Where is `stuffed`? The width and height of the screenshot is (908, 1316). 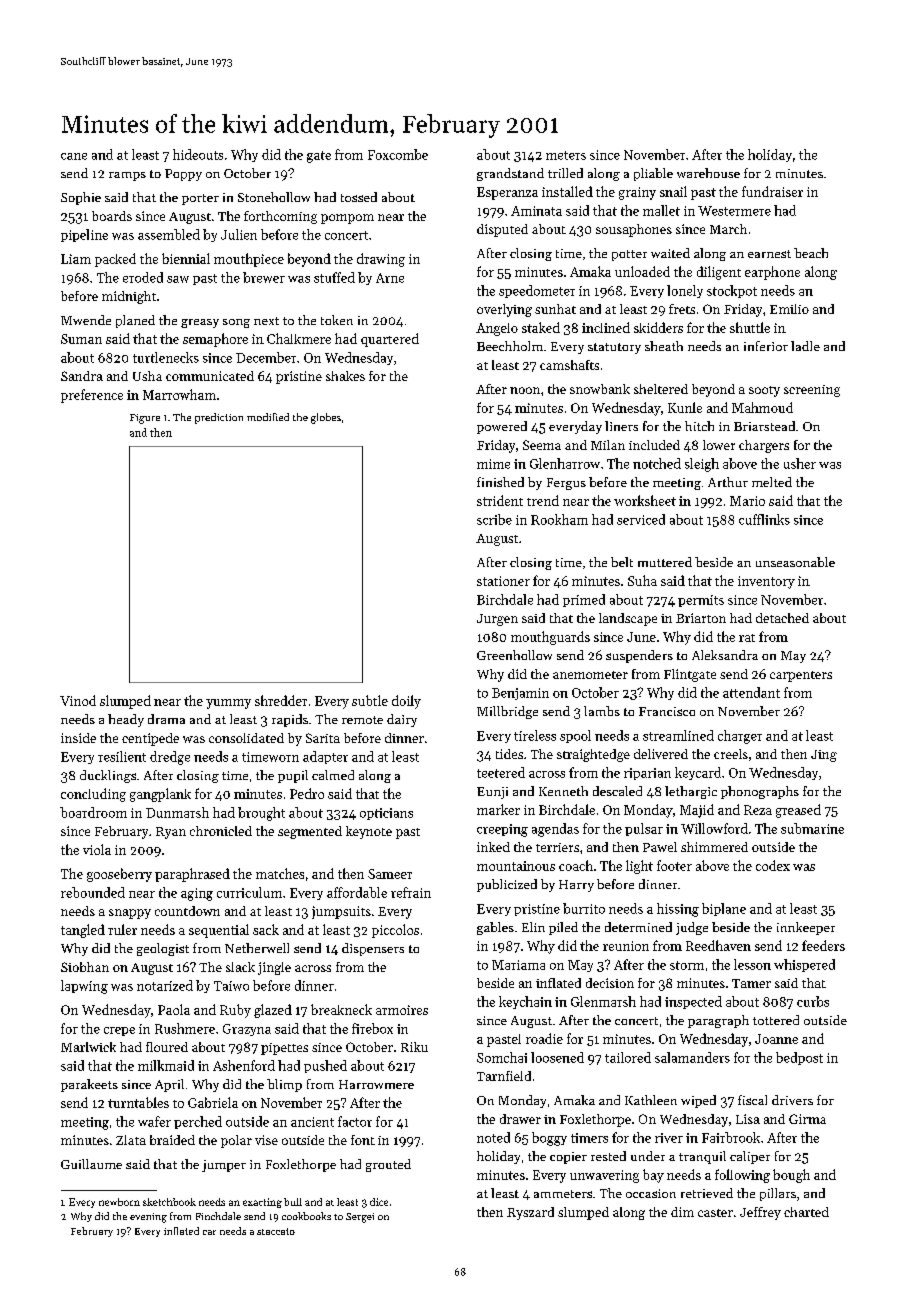 stuffed is located at coordinates (334, 277).
